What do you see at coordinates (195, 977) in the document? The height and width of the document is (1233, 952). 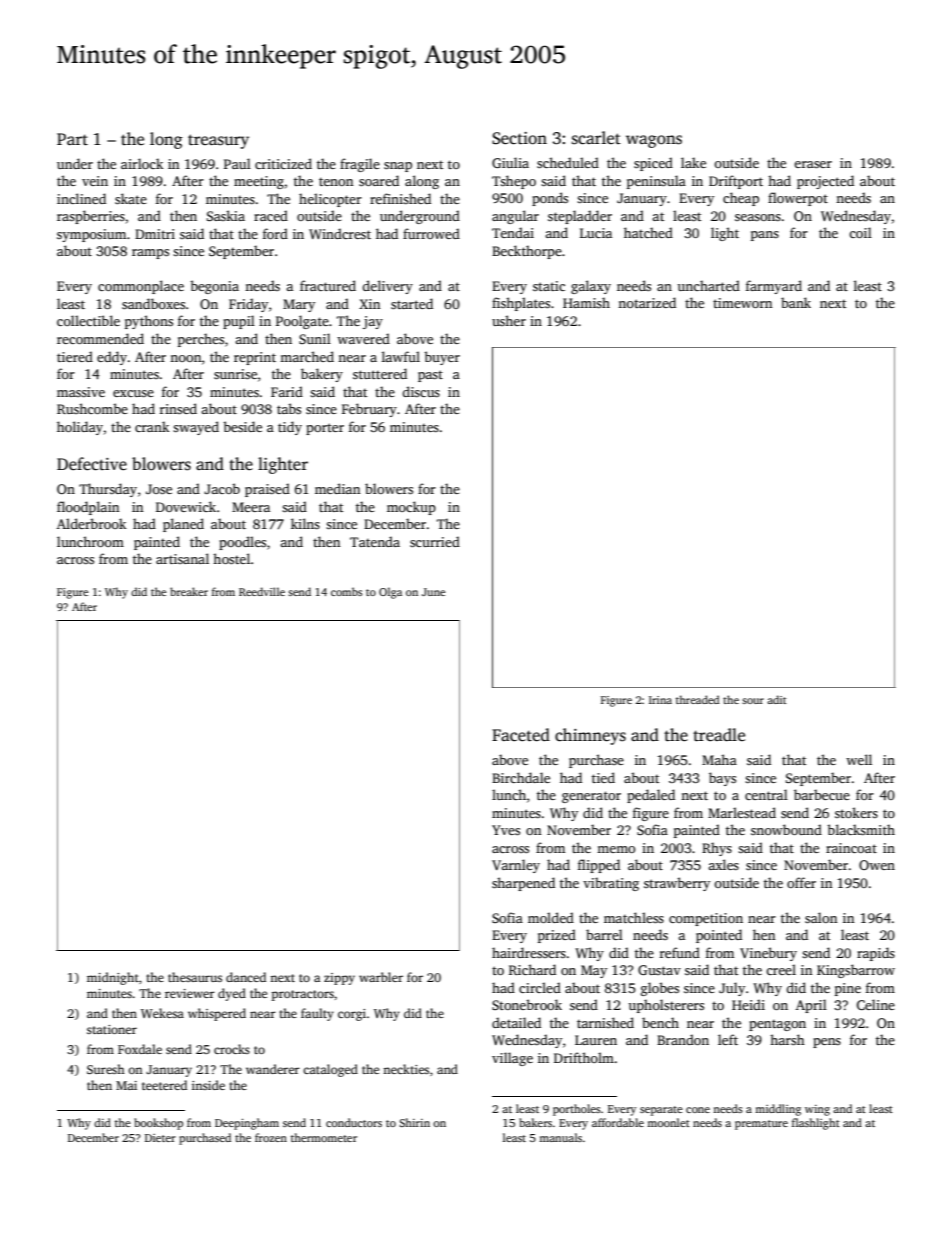 I see `thesaurus` at bounding box center [195, 977].
